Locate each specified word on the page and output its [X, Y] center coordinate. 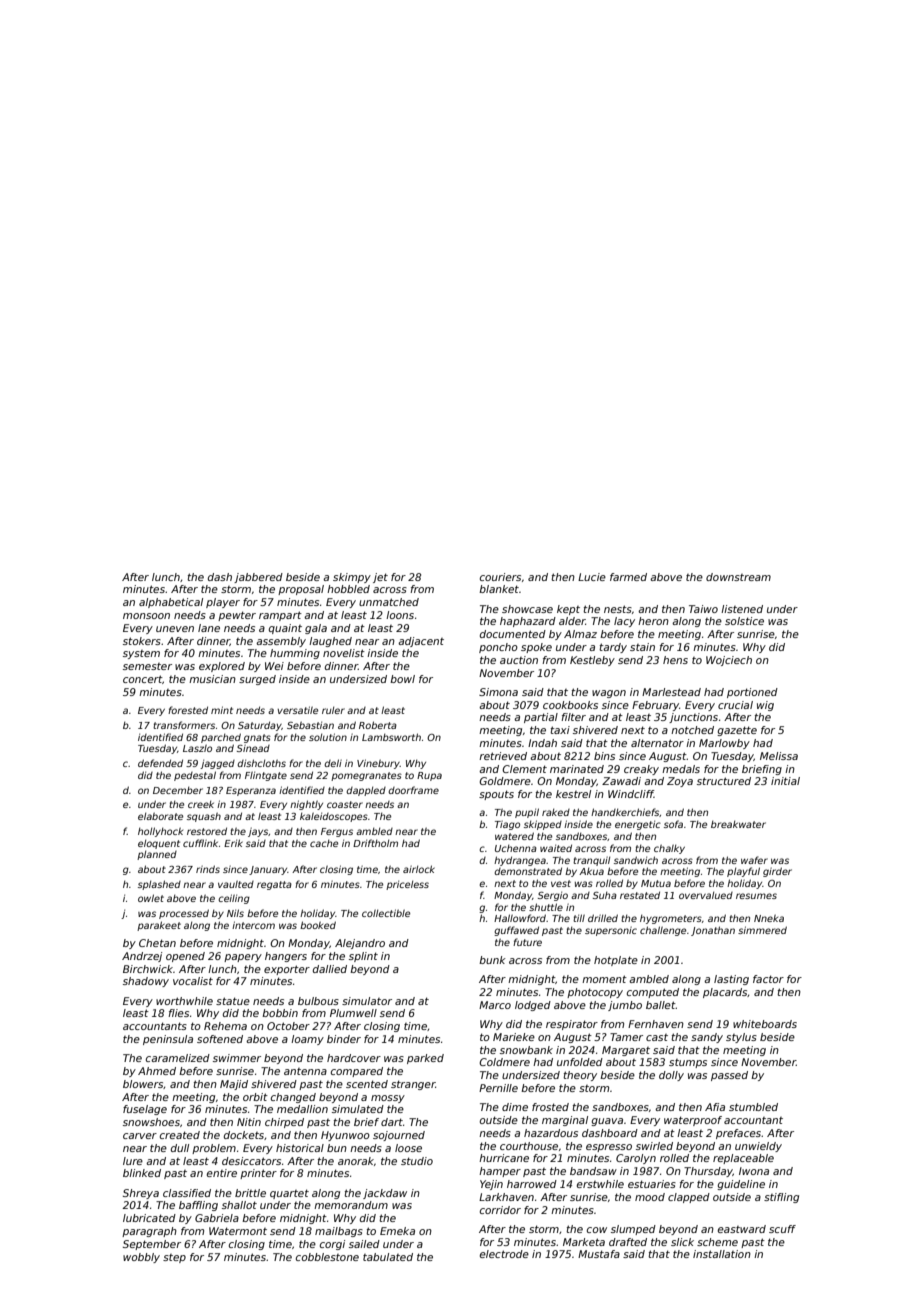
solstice [744, 621]
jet [380, 578]
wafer [754, 860]
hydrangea [520, 861]
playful [743, 872]
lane [209, 628]
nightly [306, 805]
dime [515, 1107]
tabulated [388, 1257]
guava [607, 1122]
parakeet [159, 926]
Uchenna [516, 848]
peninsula [168, 1040]
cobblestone [327, 1257]
